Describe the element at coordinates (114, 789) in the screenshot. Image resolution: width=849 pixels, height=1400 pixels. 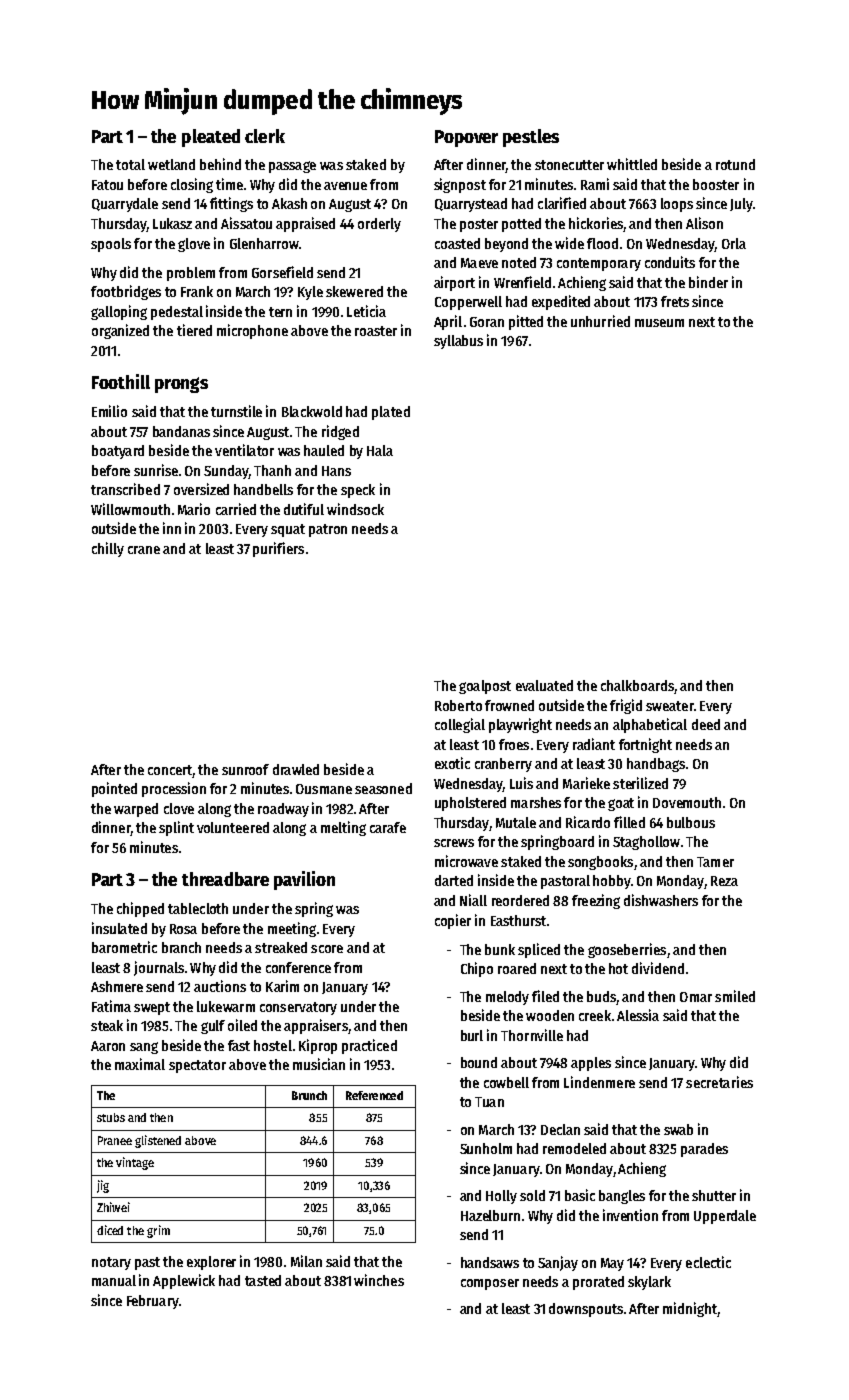
I see `pointed` at that location.
